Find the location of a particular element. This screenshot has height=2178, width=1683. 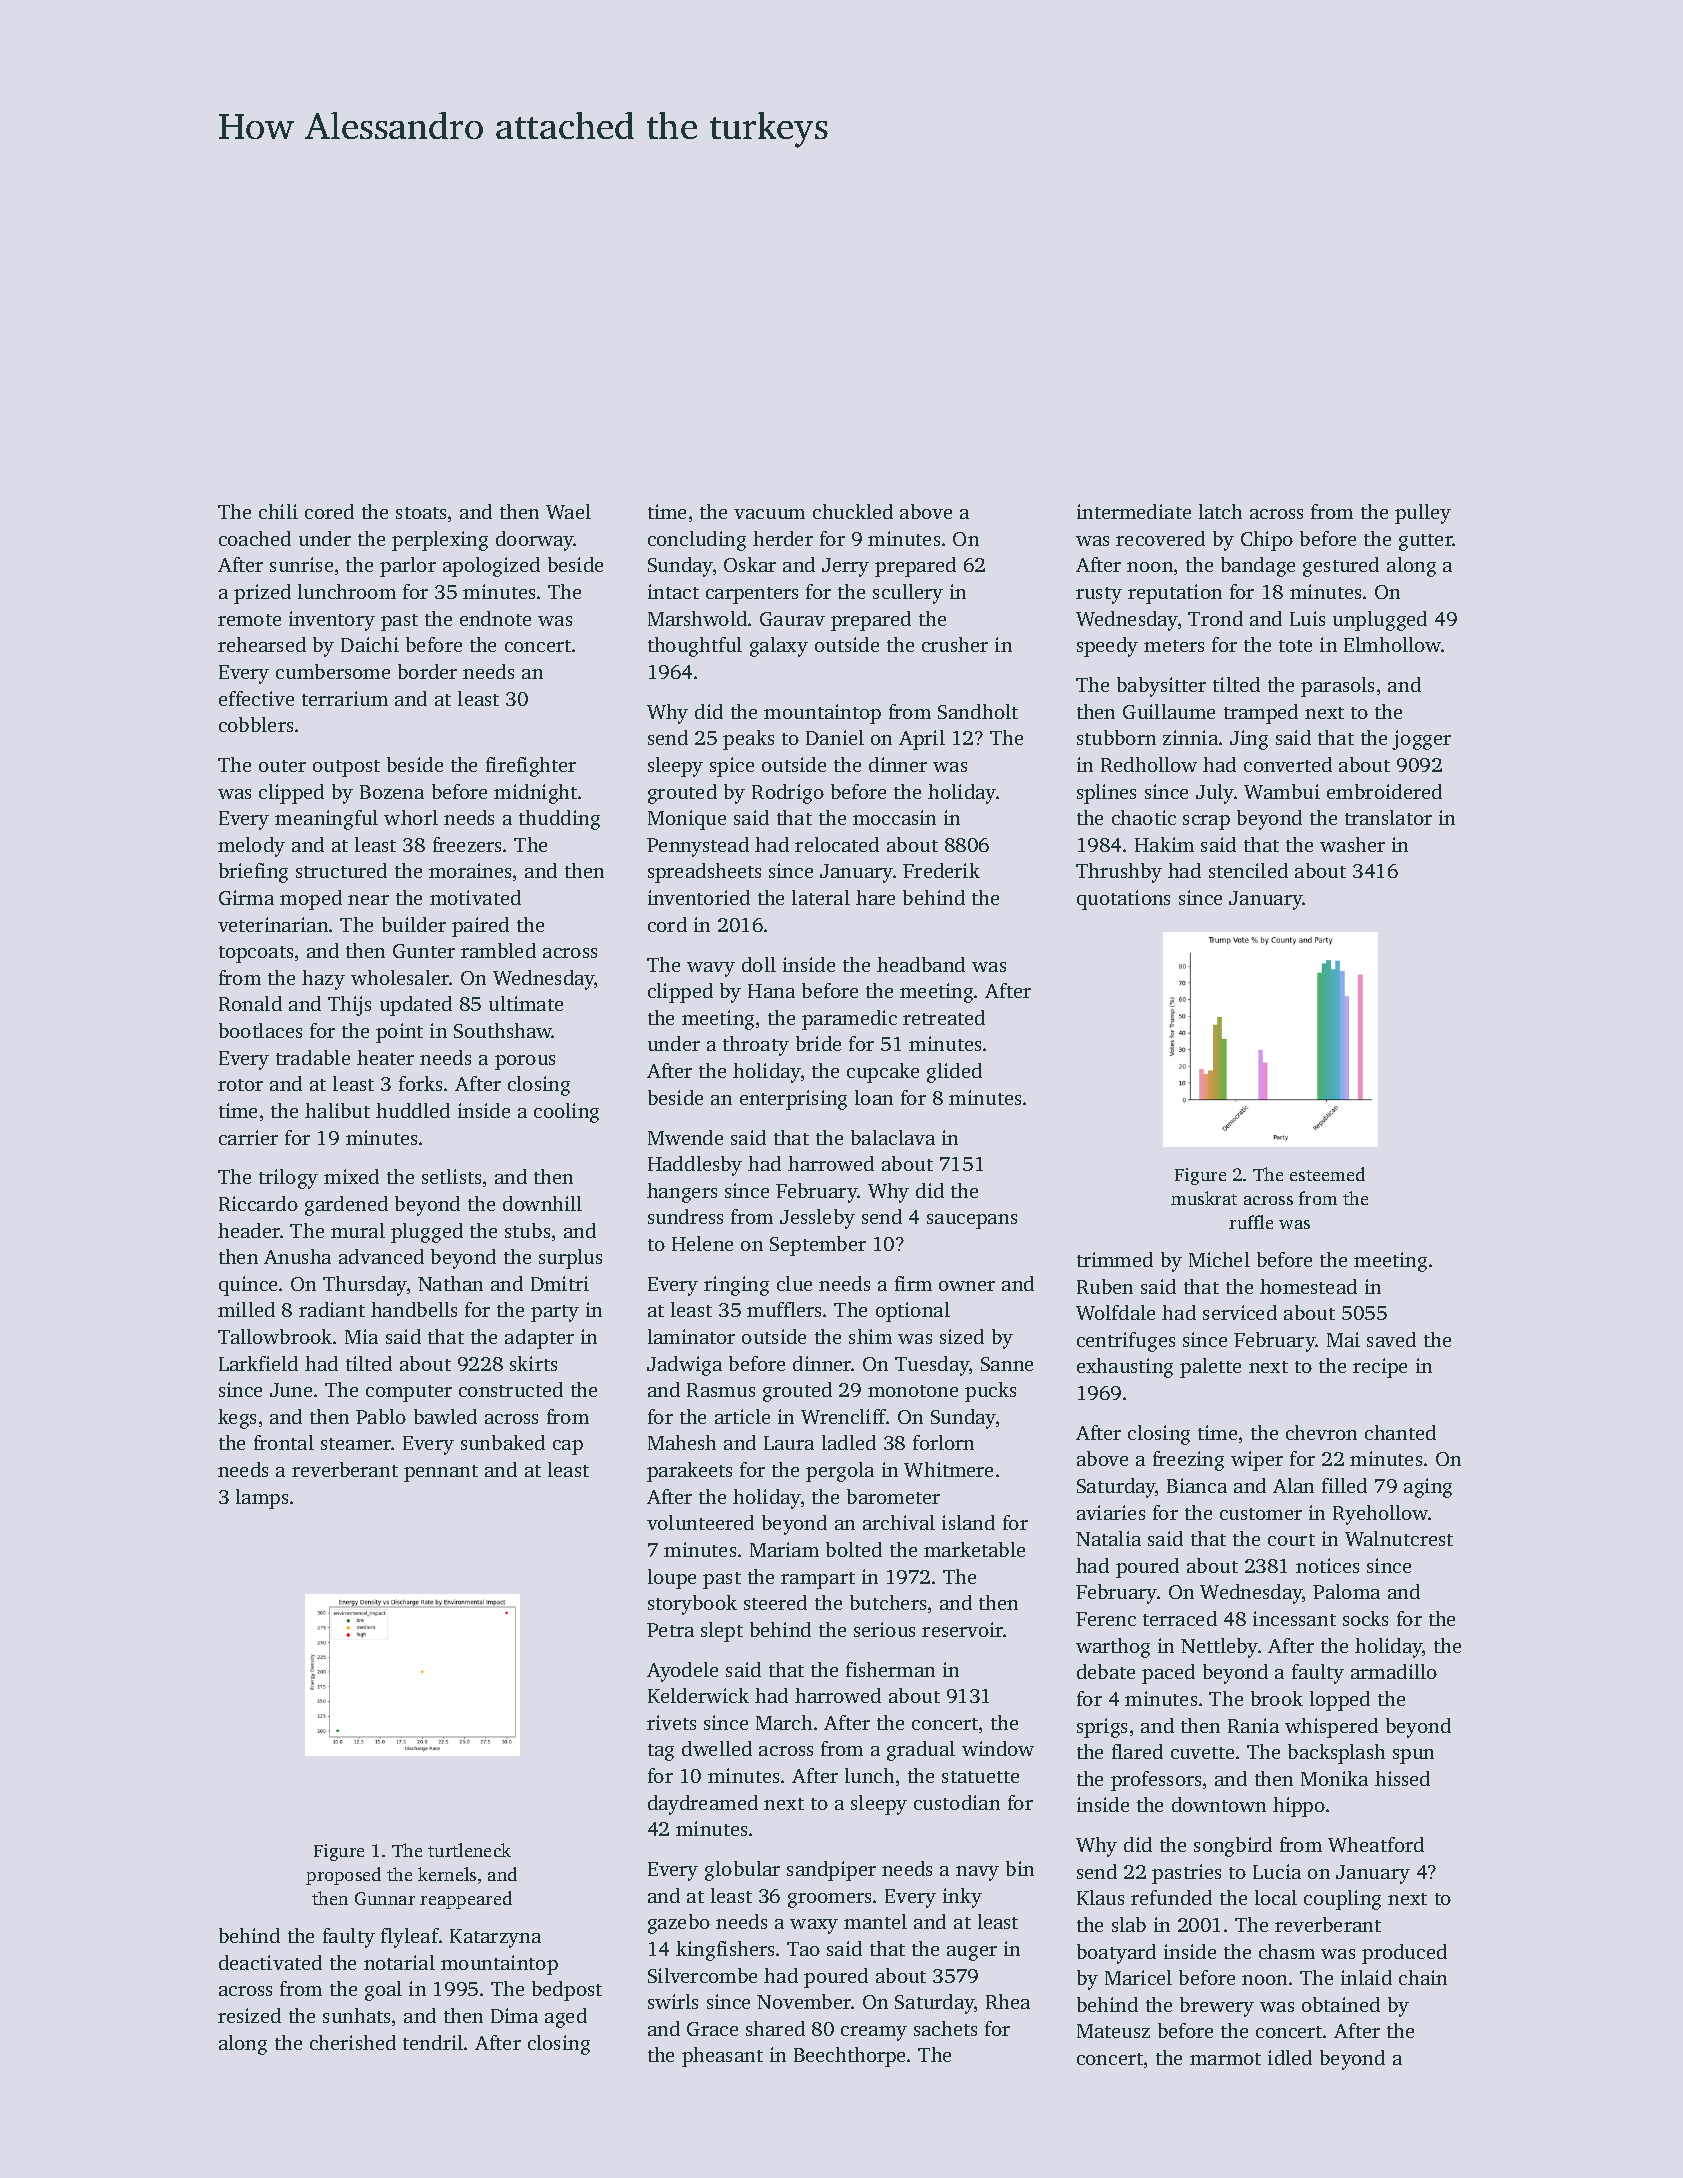

peaks is located at coordinates (748, 740).
